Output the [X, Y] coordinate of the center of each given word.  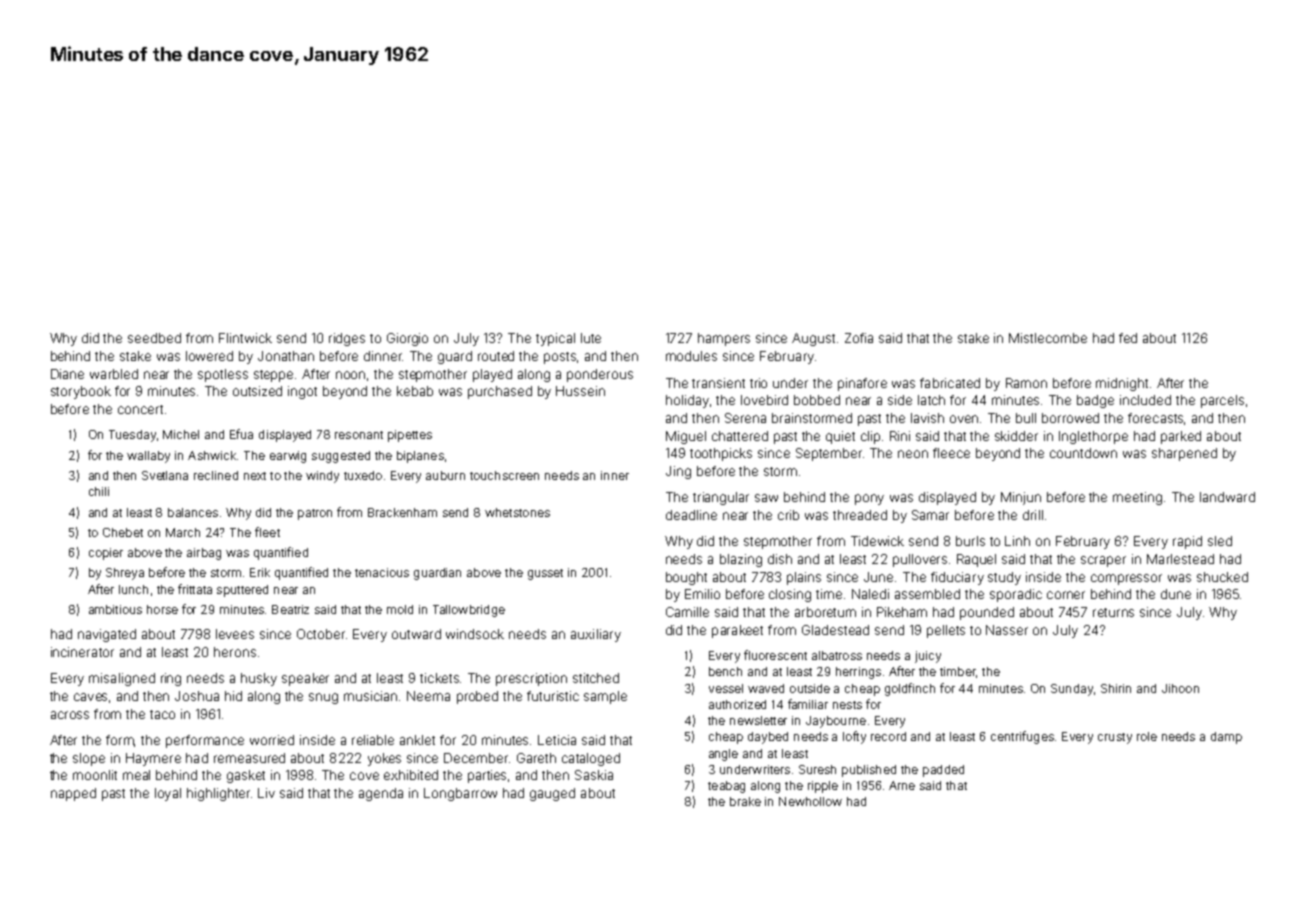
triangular [721, 498]
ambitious [115, 609]
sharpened [1184, 454]
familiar [808, 704]
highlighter [218, 794]
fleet [267, 532]
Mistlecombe [1048, 338]
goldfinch [910, 689]
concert [140, 409]
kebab [415, 391]
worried [272, 740]
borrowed [1070, 418]
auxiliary [596, 635]
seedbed [154, 338]
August [813, 339]
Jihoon [1180, 688]
